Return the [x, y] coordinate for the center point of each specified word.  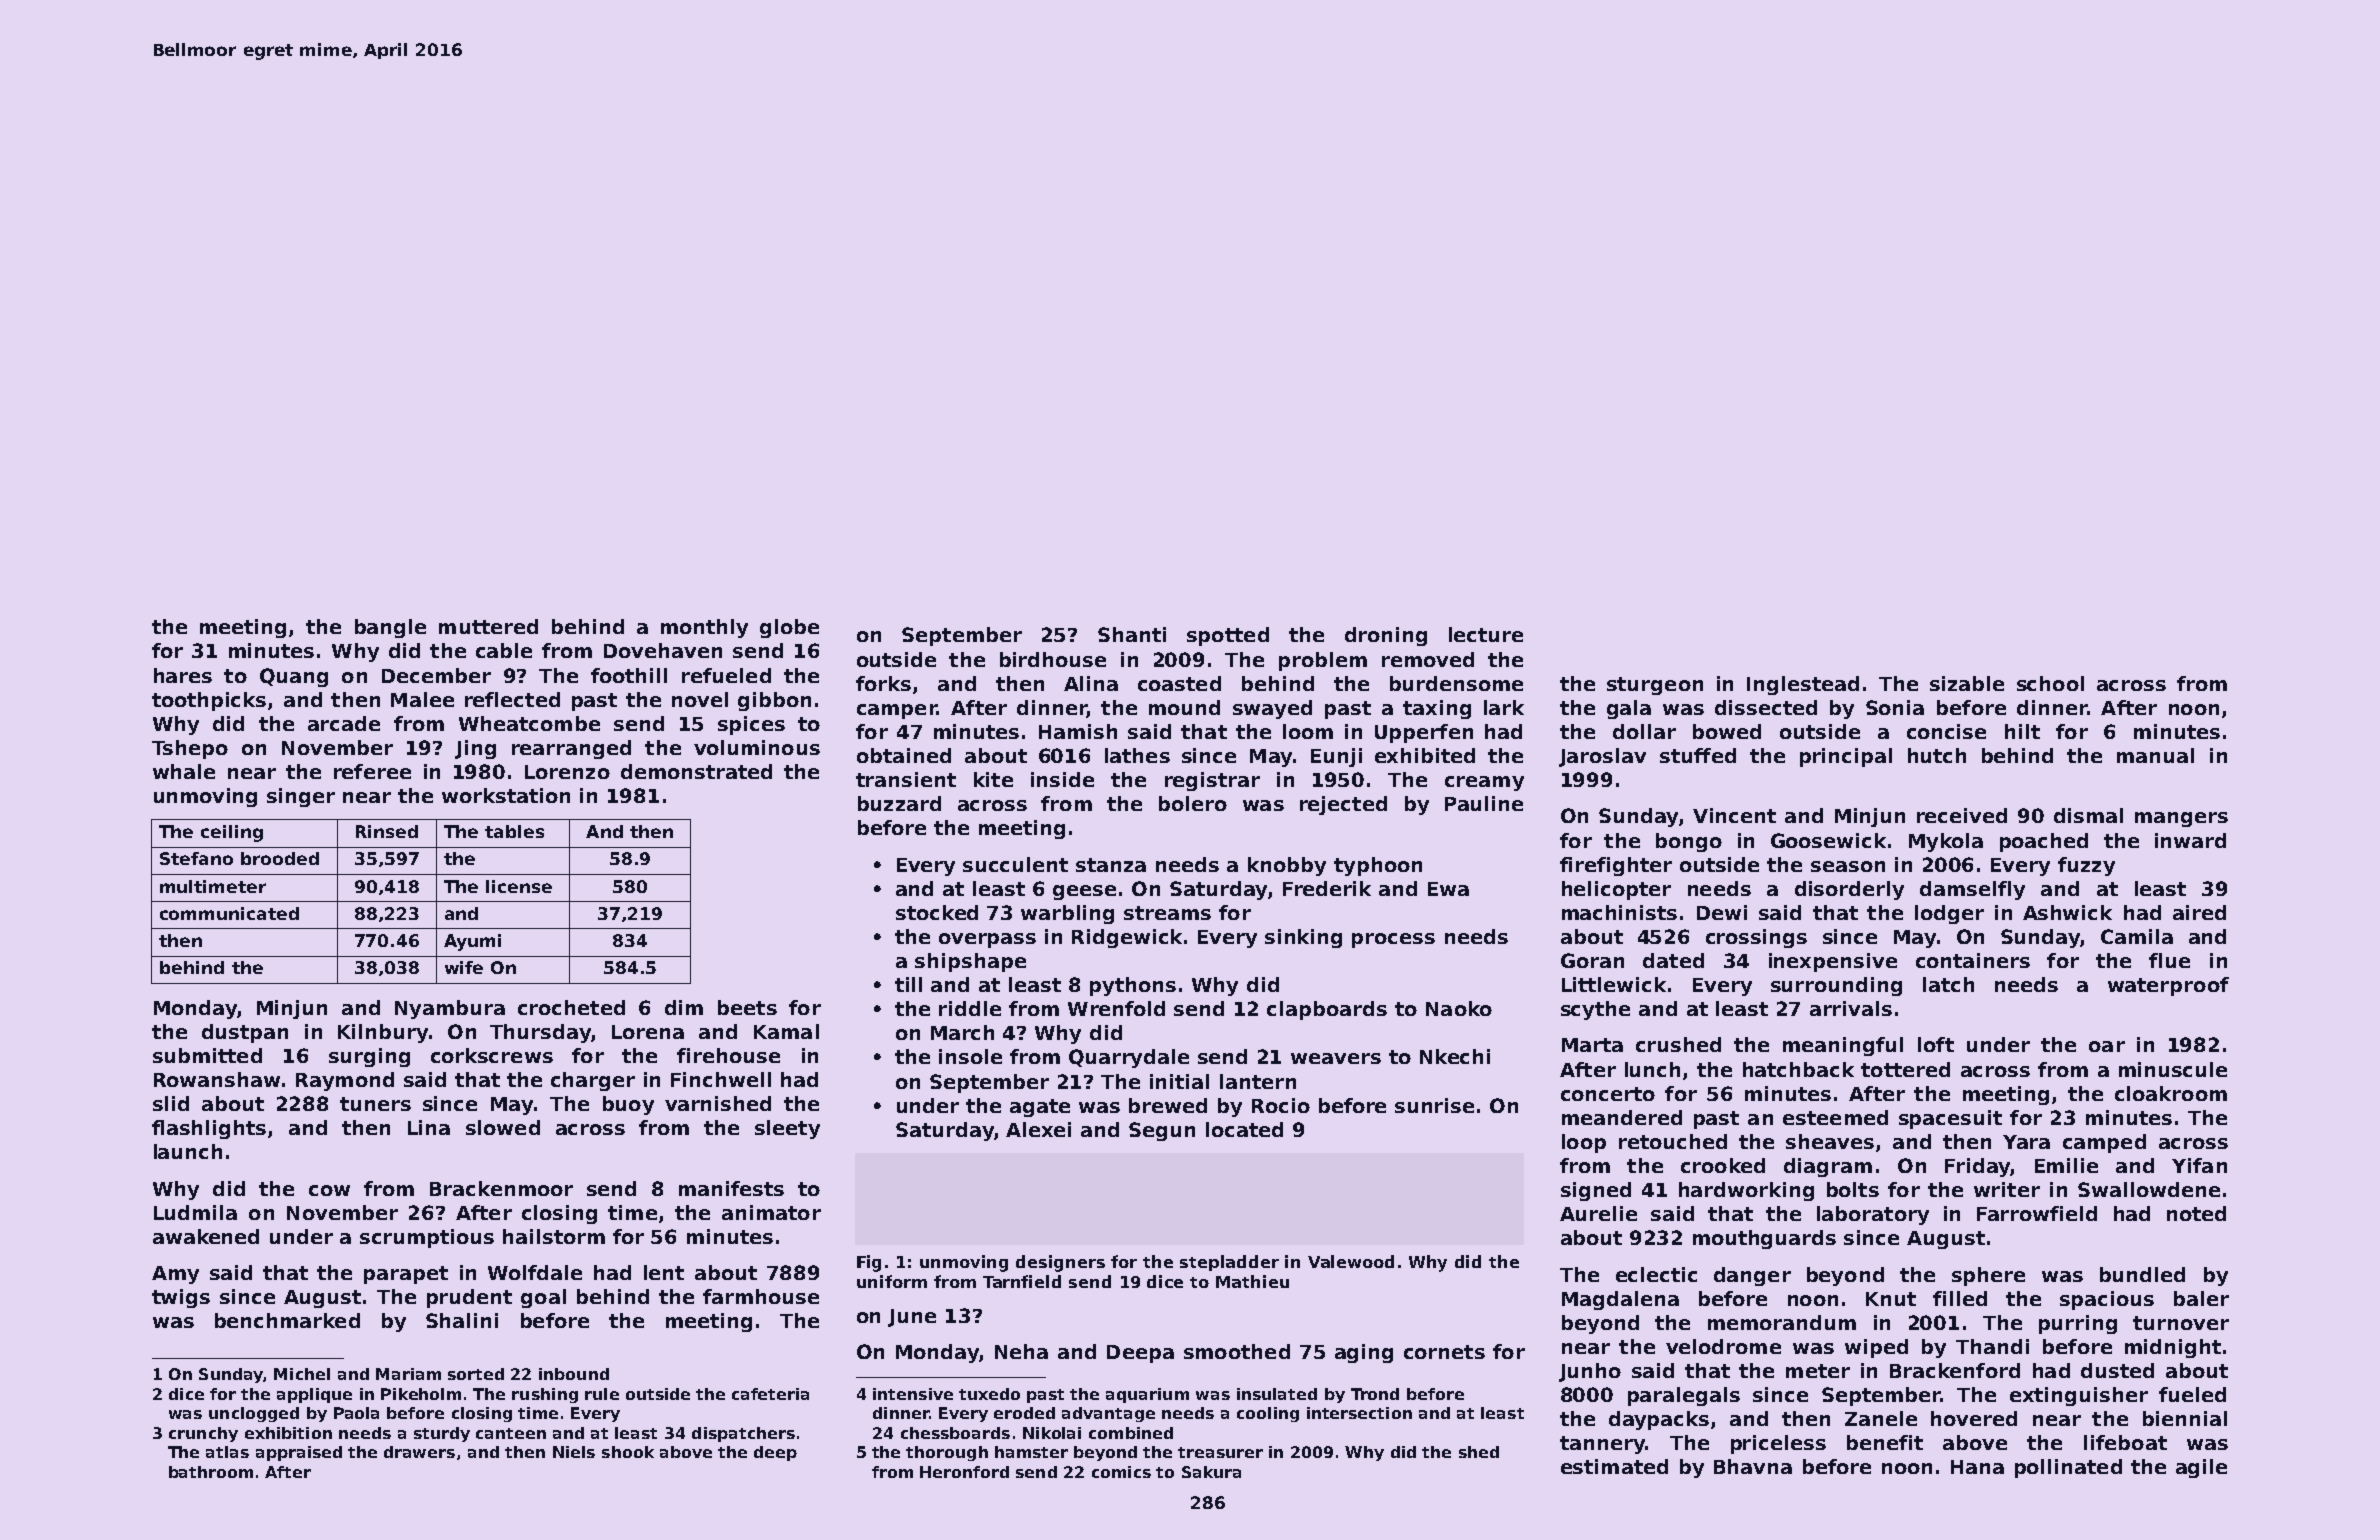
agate [1040, 1108]
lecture [1486, 634]
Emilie [2066, 1165]
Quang [294, 677]
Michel [302, 1374]
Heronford [964, 1472]
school [2050, 683]
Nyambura [450, 1009]
